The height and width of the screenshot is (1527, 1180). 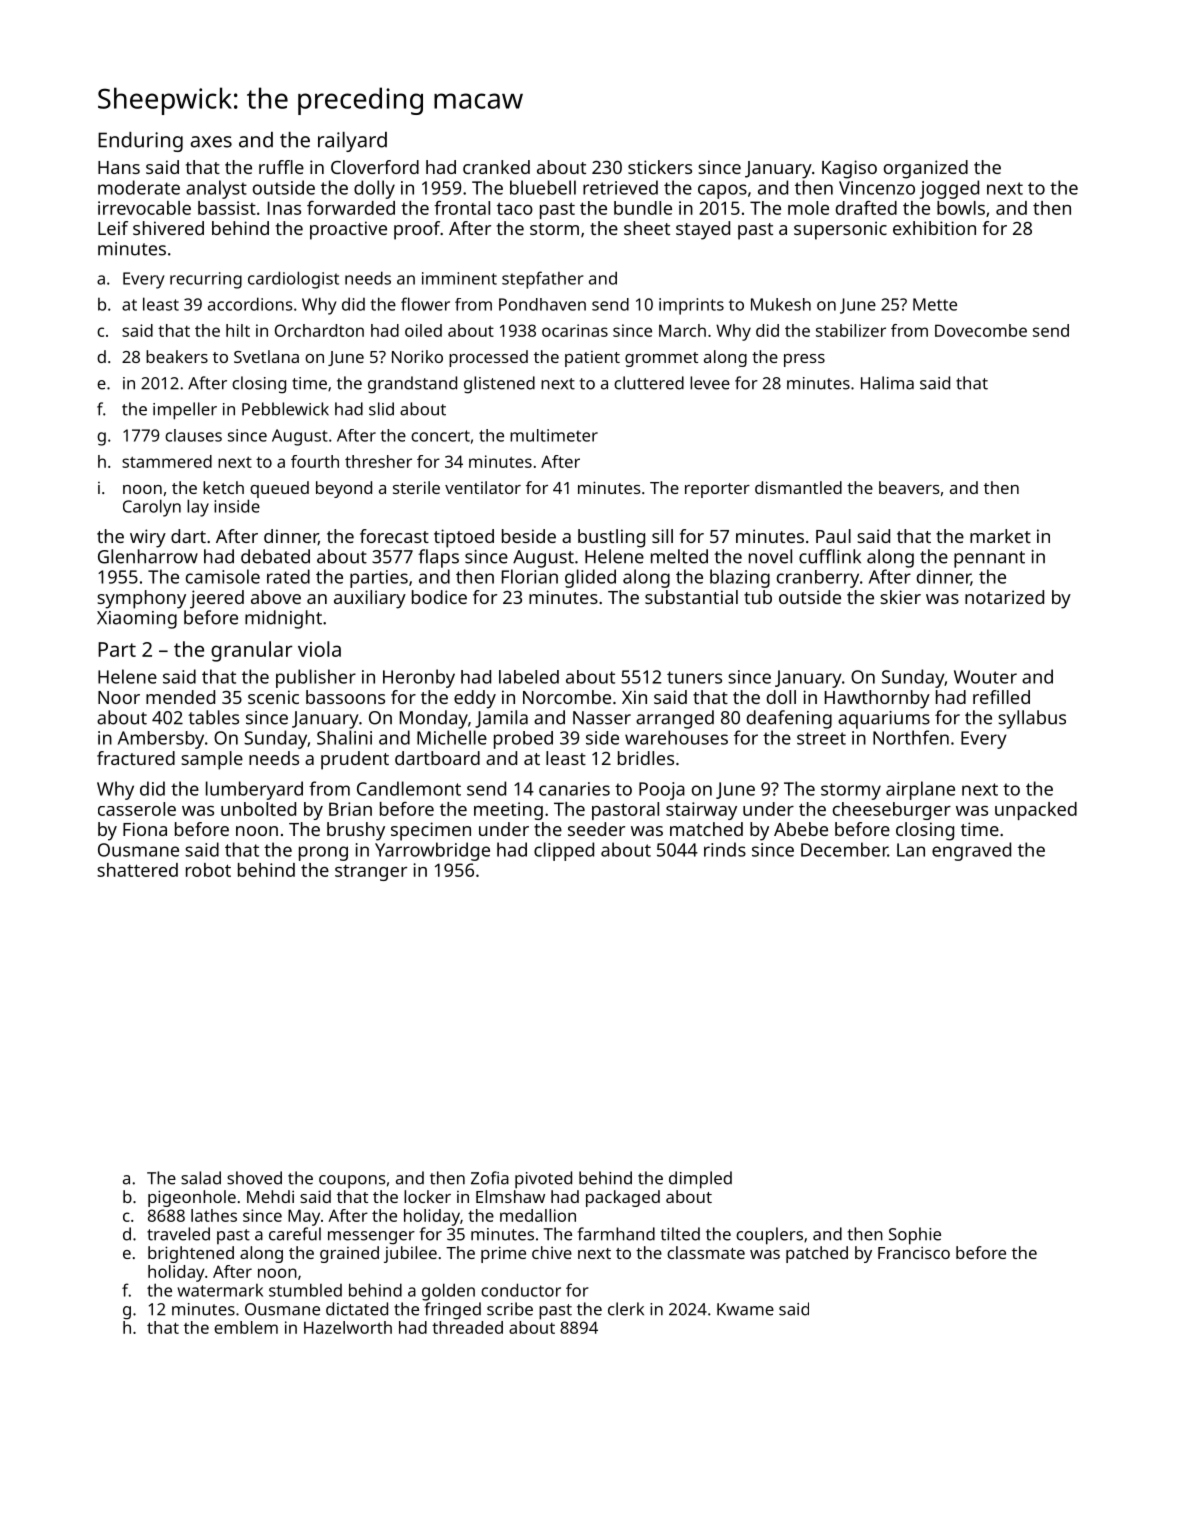 I want to click on pigeonhole, so click(x=192, y=1198).
